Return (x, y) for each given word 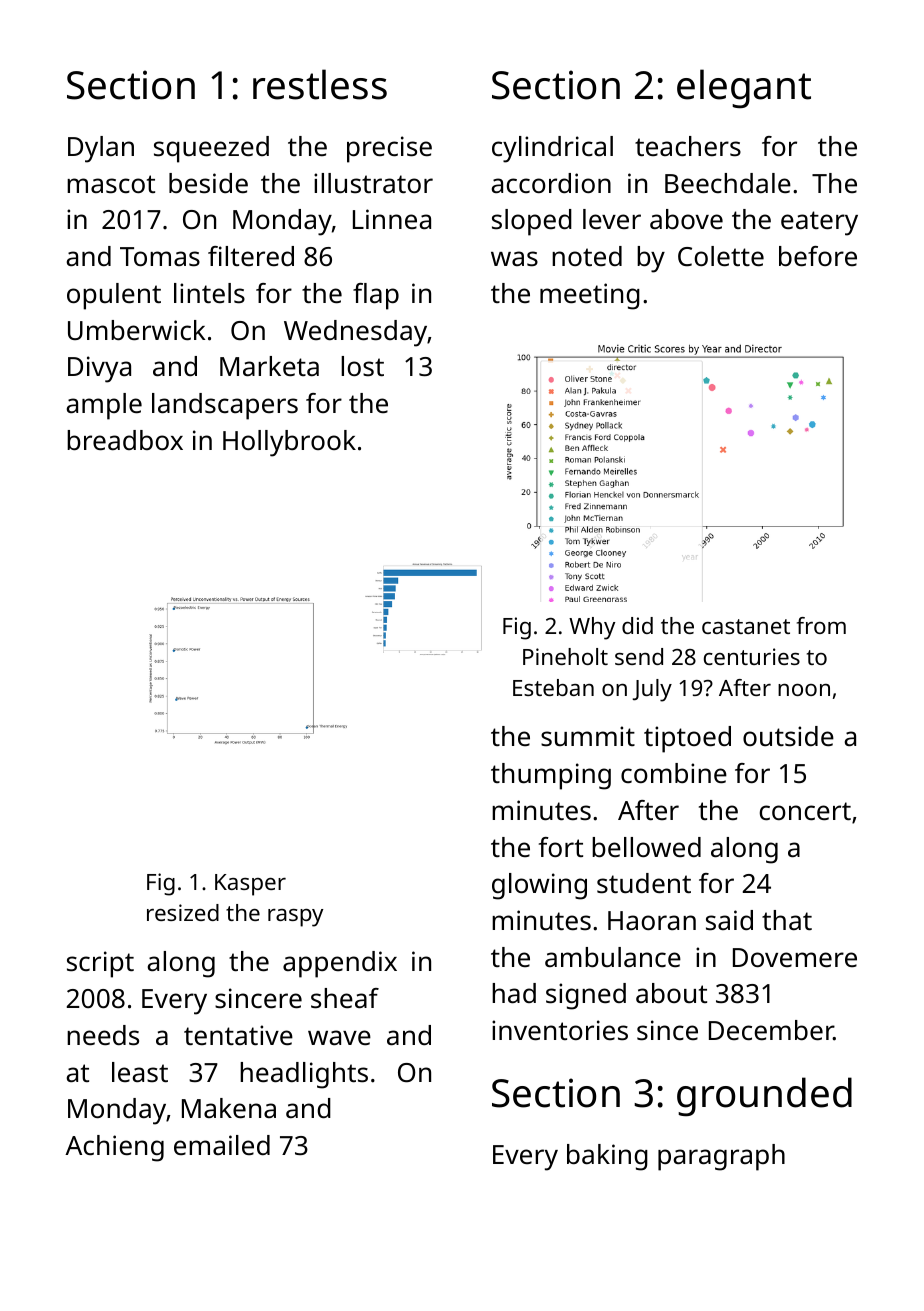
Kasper (250, 885)
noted (587, 256)
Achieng (114, 1148)
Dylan (101, 149)
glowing (539, 886)
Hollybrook (289, 443)
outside (788, 736)
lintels (209, 293)
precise (389, 149)
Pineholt (565, 656)
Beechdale (728, 183)
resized (183, 912)
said (729, 920)
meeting (590, 296)
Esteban (553, 687)
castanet (746, 626)
